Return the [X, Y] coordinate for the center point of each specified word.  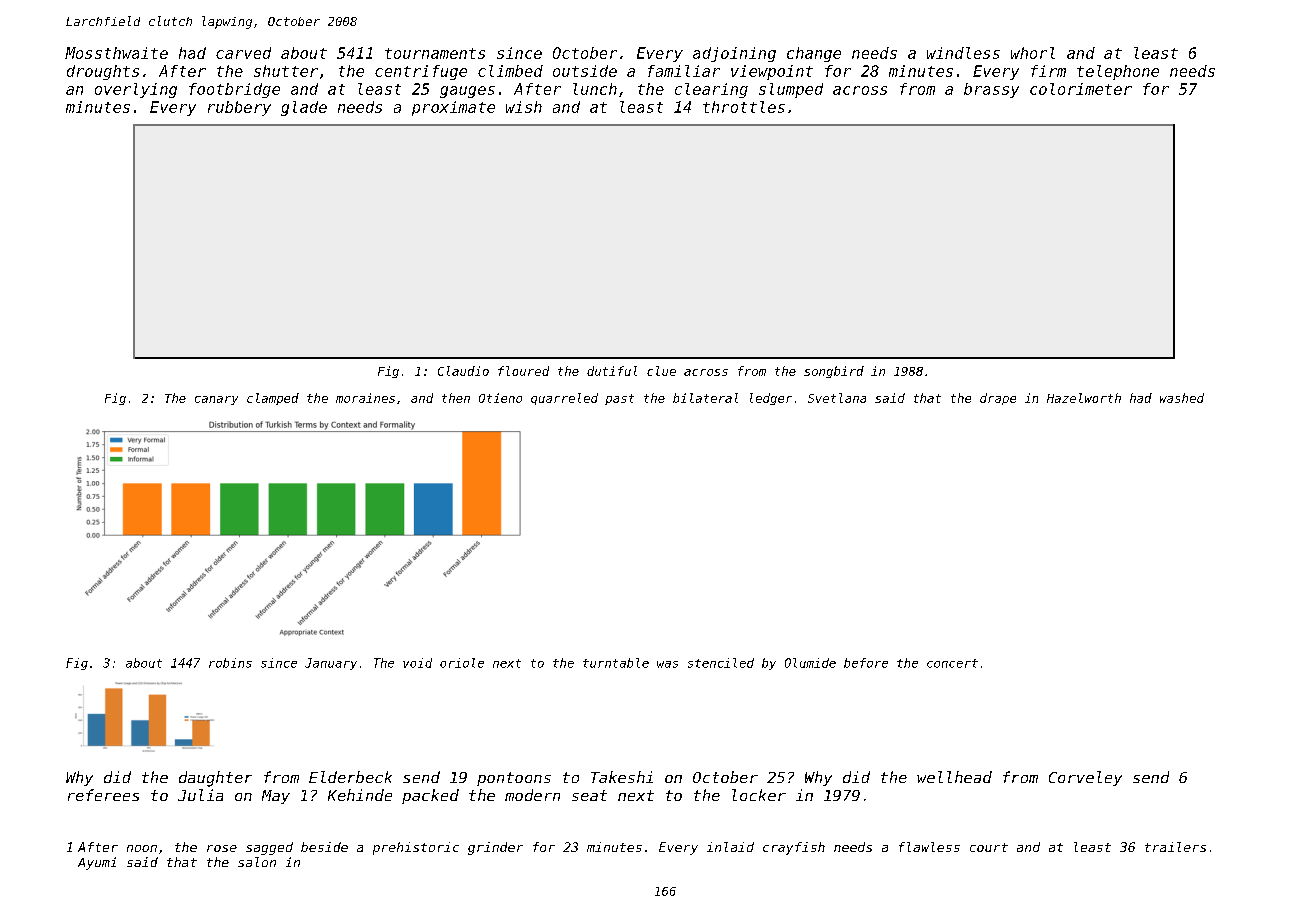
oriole [462, 663]
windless [963, 53]
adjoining [734, 54]
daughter [215, 779]
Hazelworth [1084, 398]
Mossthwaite [116, 53]
